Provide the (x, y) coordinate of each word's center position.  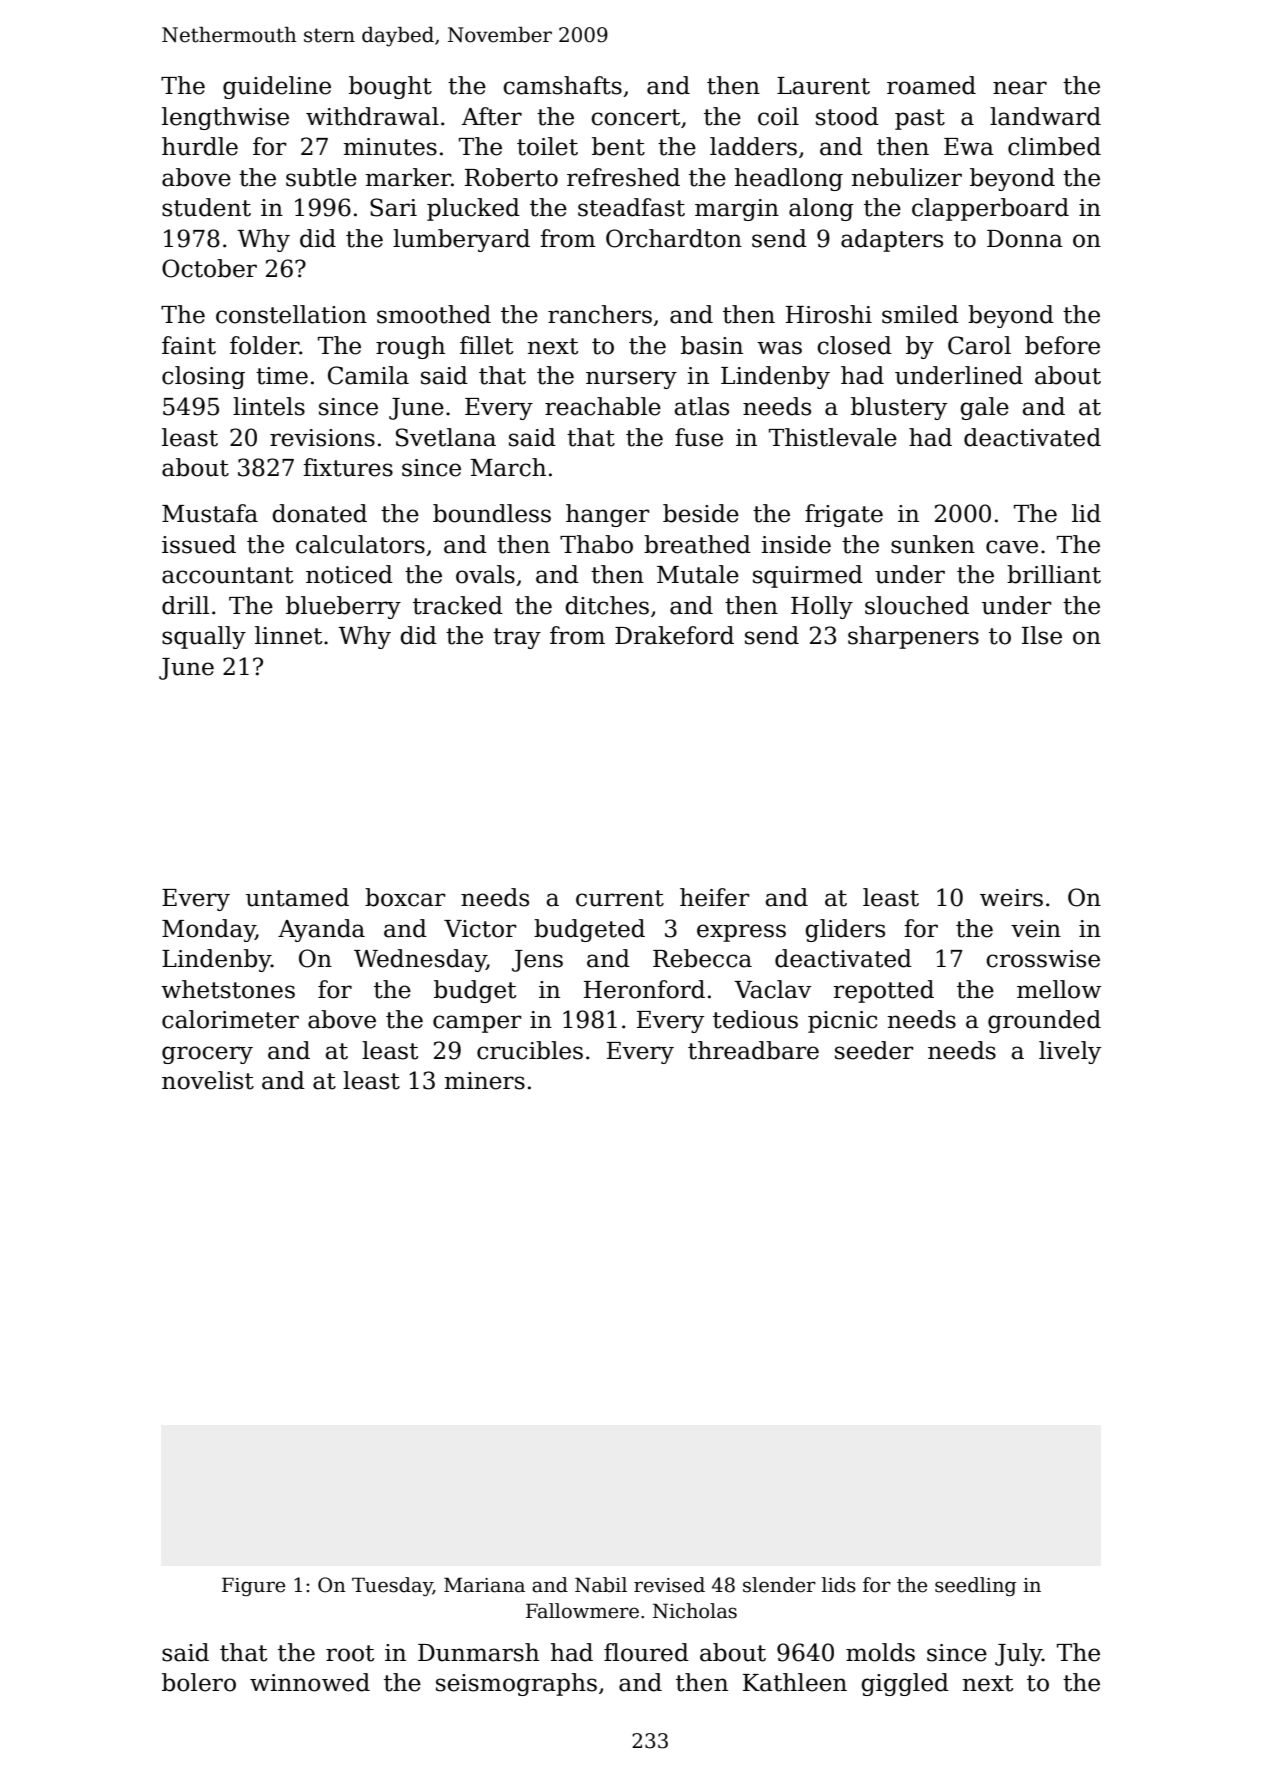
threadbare (753, 1050)
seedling (975, 1586)
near (1020, 88)
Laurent (823, 86)
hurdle (200, 146)
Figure (253, 1586)
